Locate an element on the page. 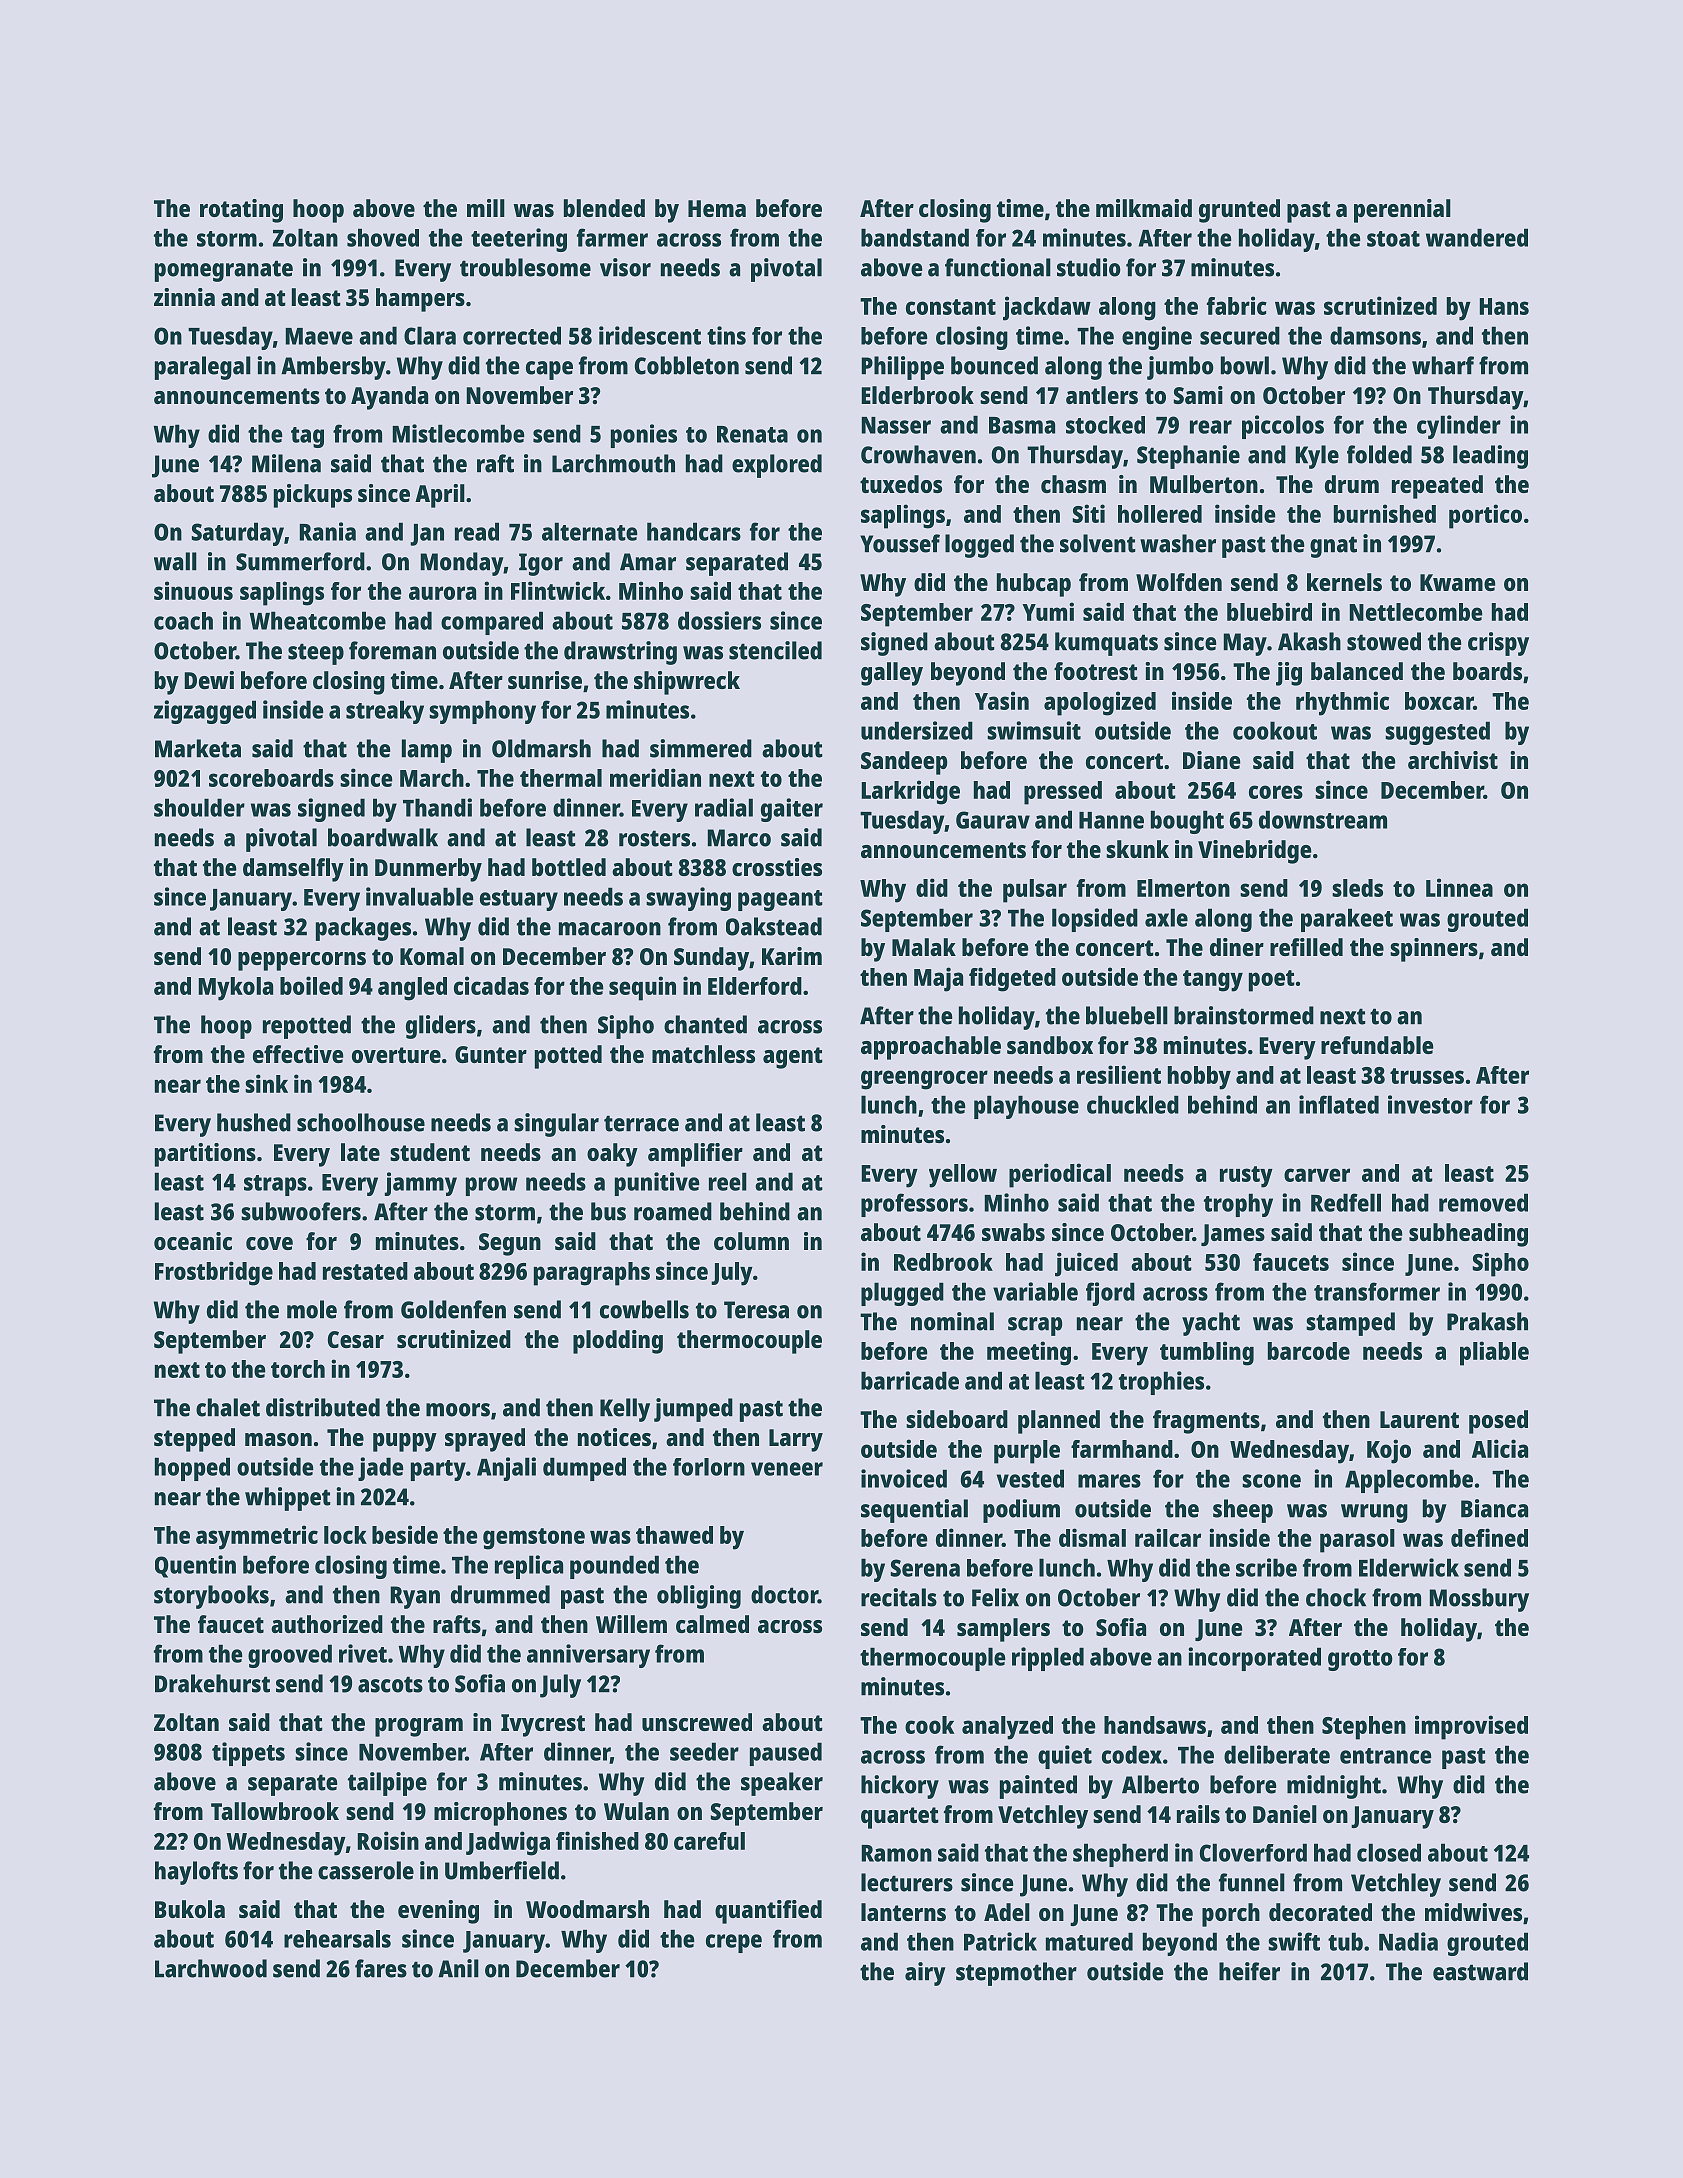 Image resolution: width=1683 pixels, height=2178 pixels. Anil is located at coordinates (458, 1968).
